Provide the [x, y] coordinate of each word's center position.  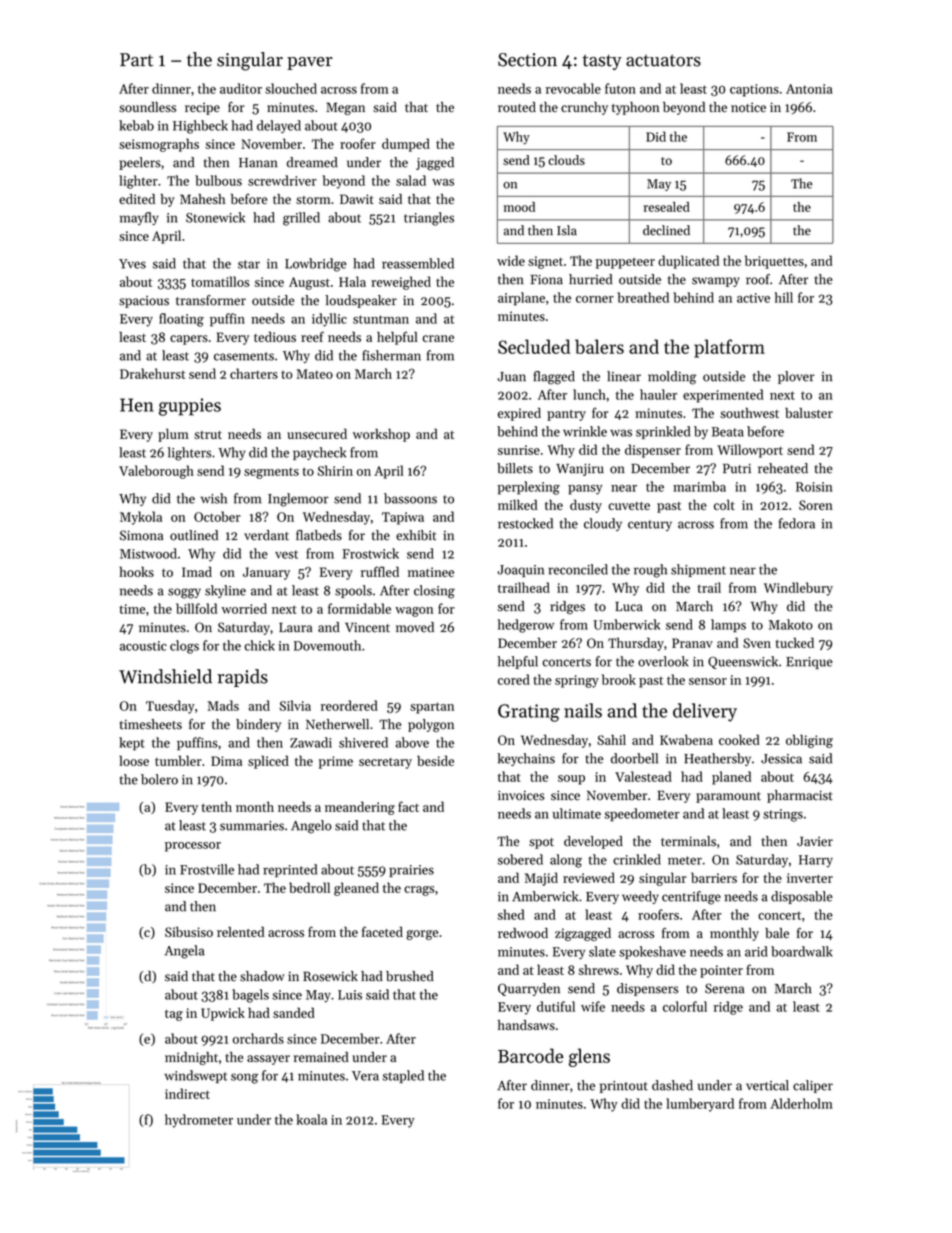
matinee [431, 572]
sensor [708, 681]
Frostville [207, 869]
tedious [275, 336]
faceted [382, 931]
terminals [688, 841]
